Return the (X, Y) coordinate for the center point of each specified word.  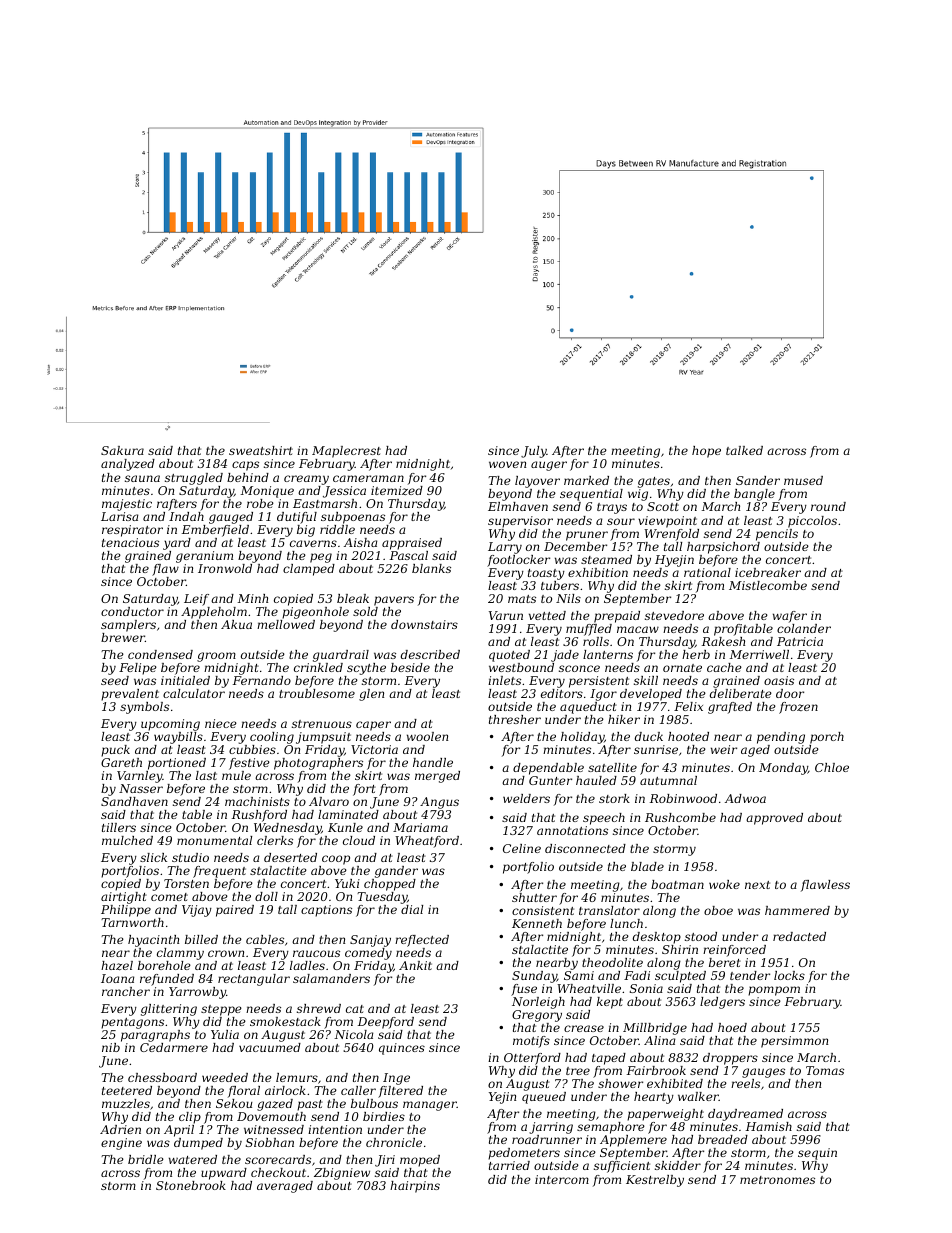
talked (744, 450)
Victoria (374, 749)
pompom (774, 991)
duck (649, 736)
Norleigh (538, 1003)
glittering (169, 1010)
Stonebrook (191, 1185)
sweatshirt (261, 450)
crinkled (318, 667)
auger (549, 466)
